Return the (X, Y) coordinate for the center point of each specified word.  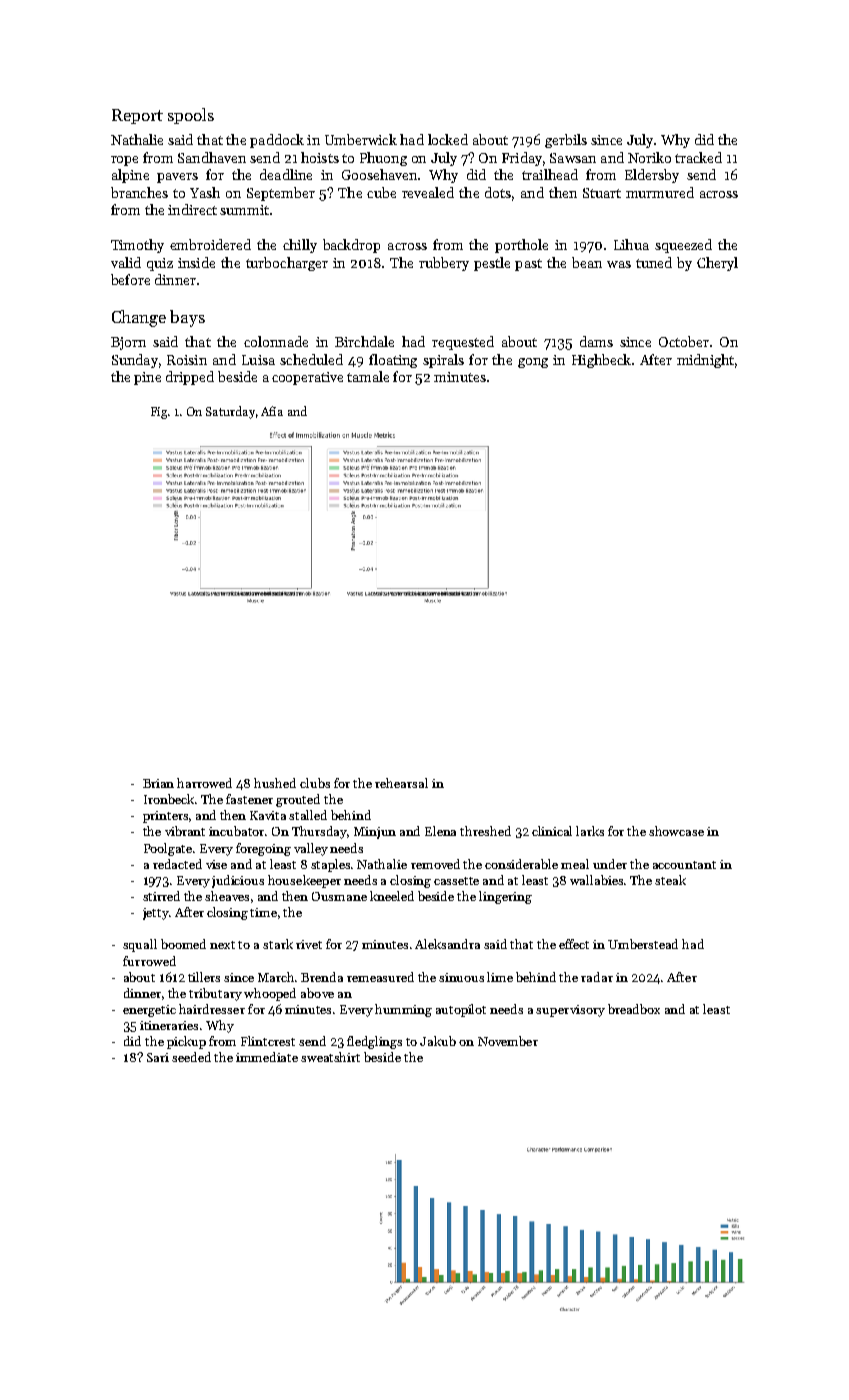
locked (448, 139)
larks (590, 831)
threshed (485, 831)
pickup (186, 1042)
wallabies (596, 880)
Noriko (649, 157)
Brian (158, 783)
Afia (272, 411)
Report (137, 116)
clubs (315, 783)
